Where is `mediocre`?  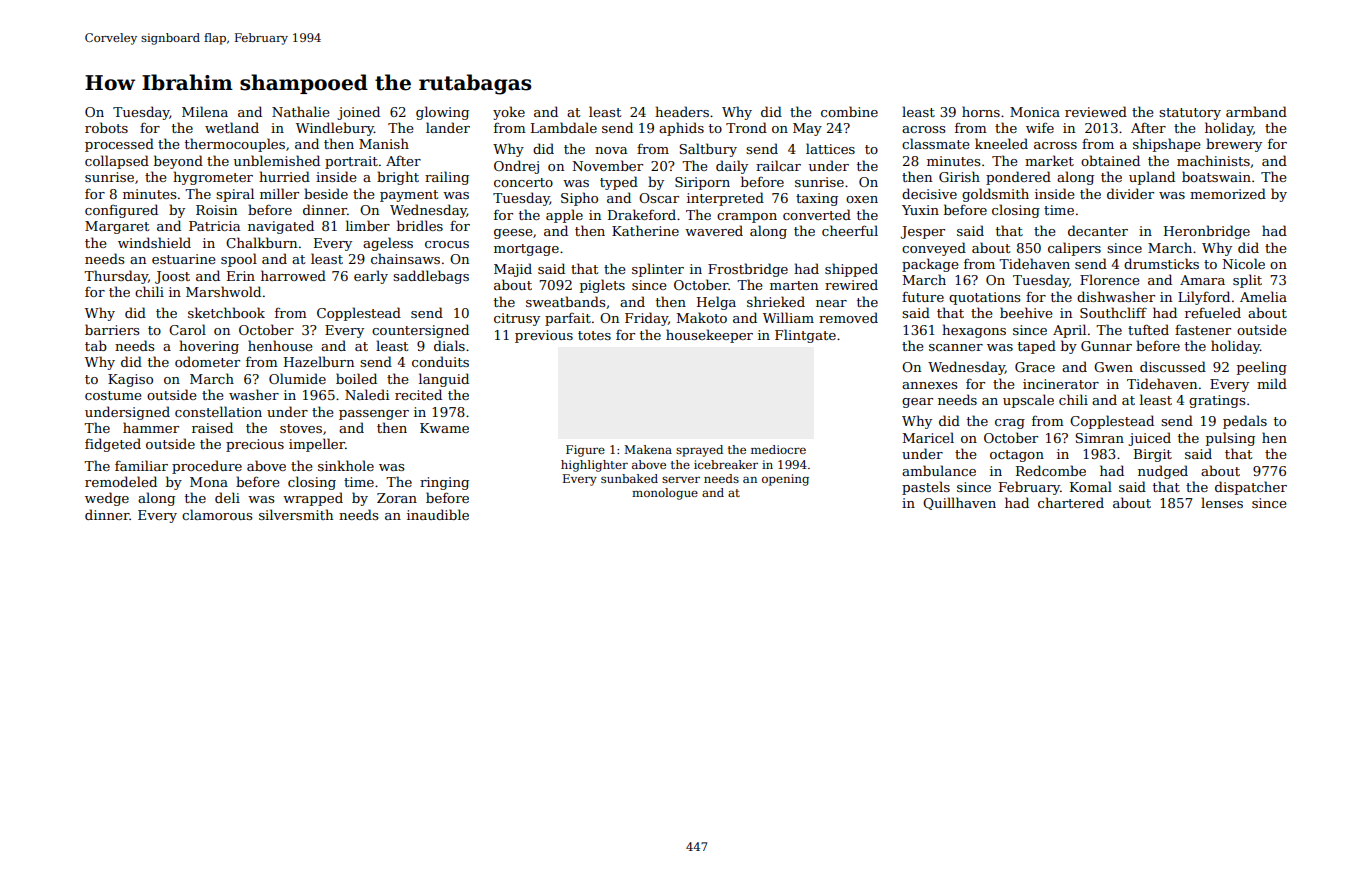
mediocre is located at coordinates (778, 449).
